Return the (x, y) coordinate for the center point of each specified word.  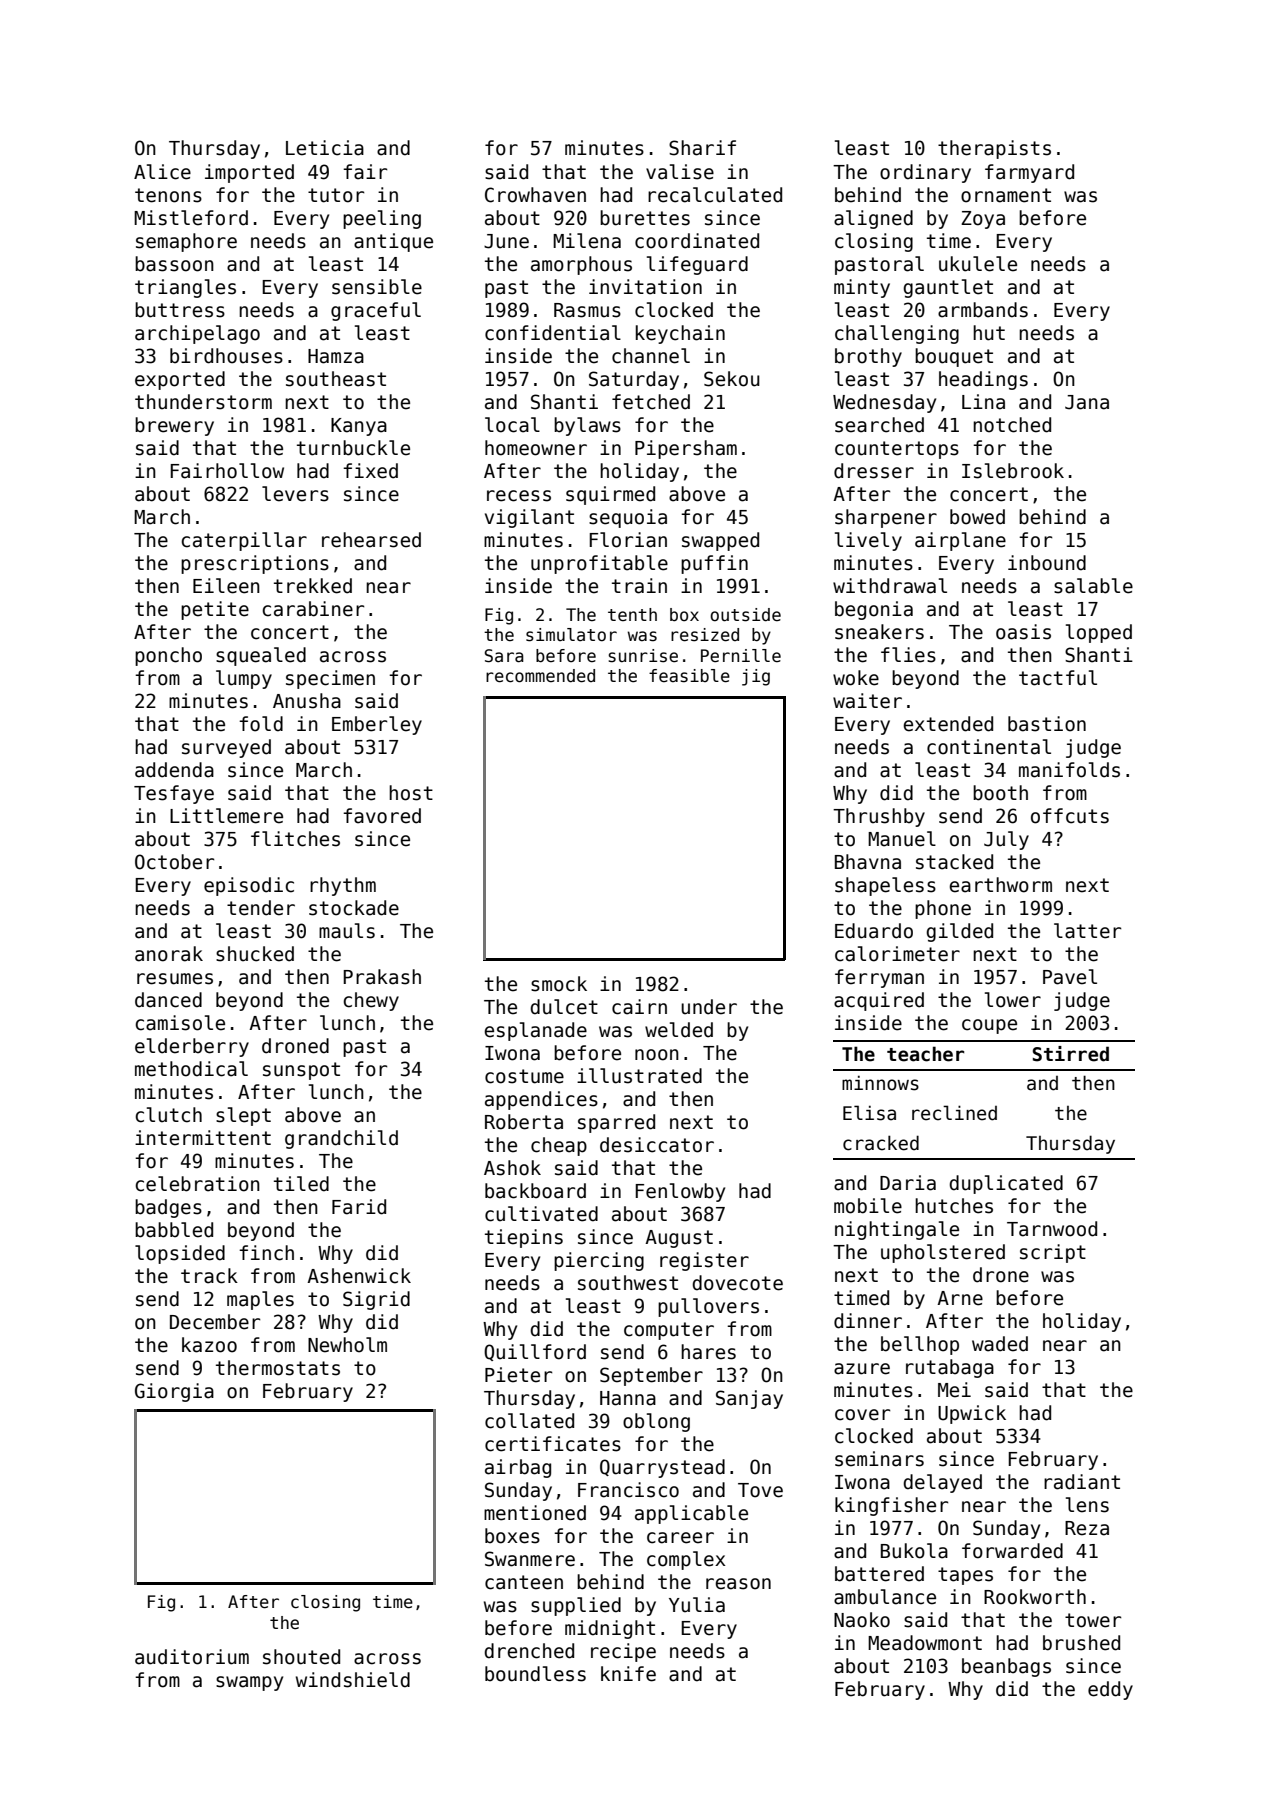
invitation (645, 287)
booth (1000, 793)
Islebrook (1013, 471)
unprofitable (599, 564)
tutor (336, 195)
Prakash (382, 977)
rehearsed (371, 540)
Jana (1087, 402)
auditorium (192, 1657)
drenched (529, 1651)
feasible (689, 676)
